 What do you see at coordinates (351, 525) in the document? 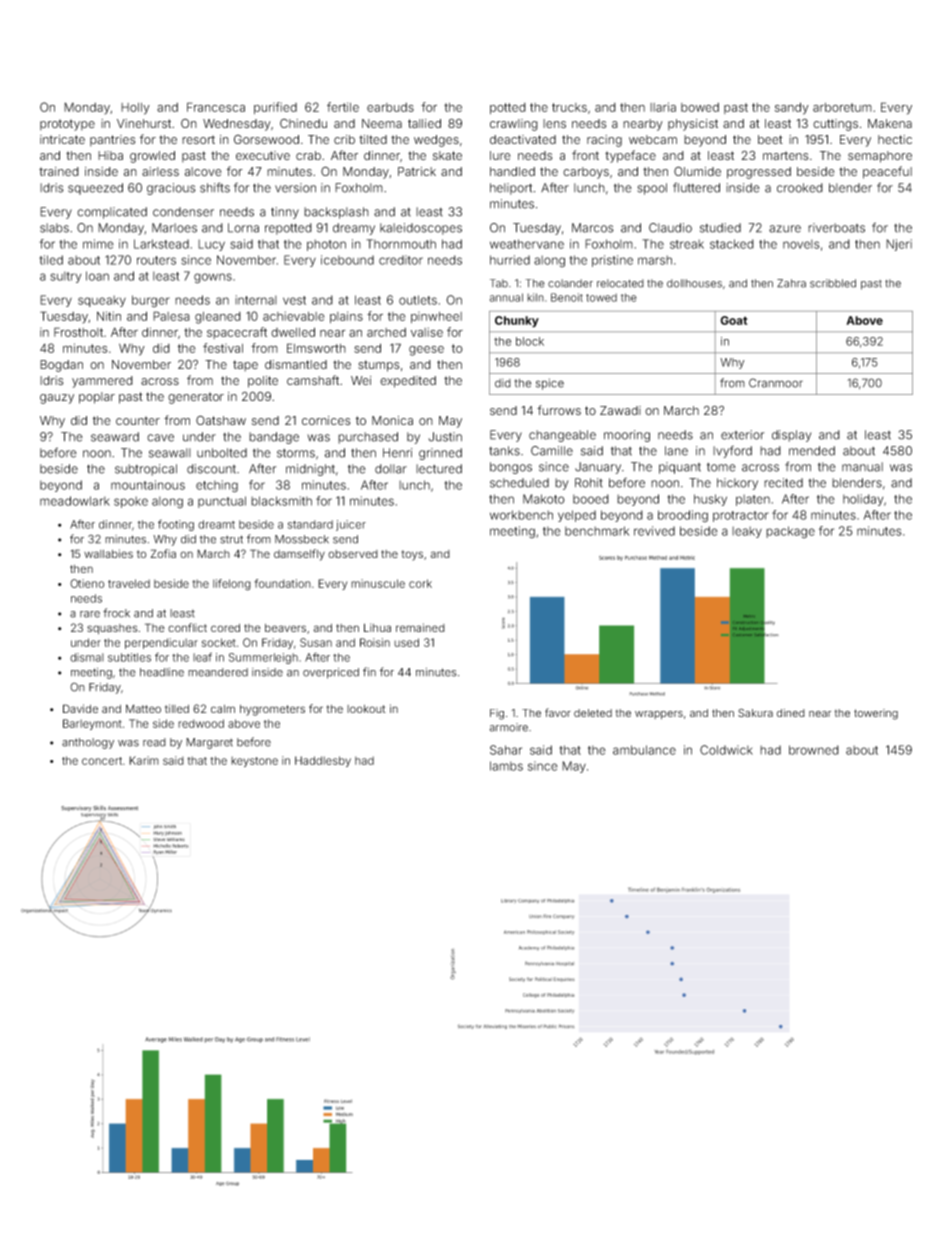
I see `juicer` at bounding box center [351, 525].
